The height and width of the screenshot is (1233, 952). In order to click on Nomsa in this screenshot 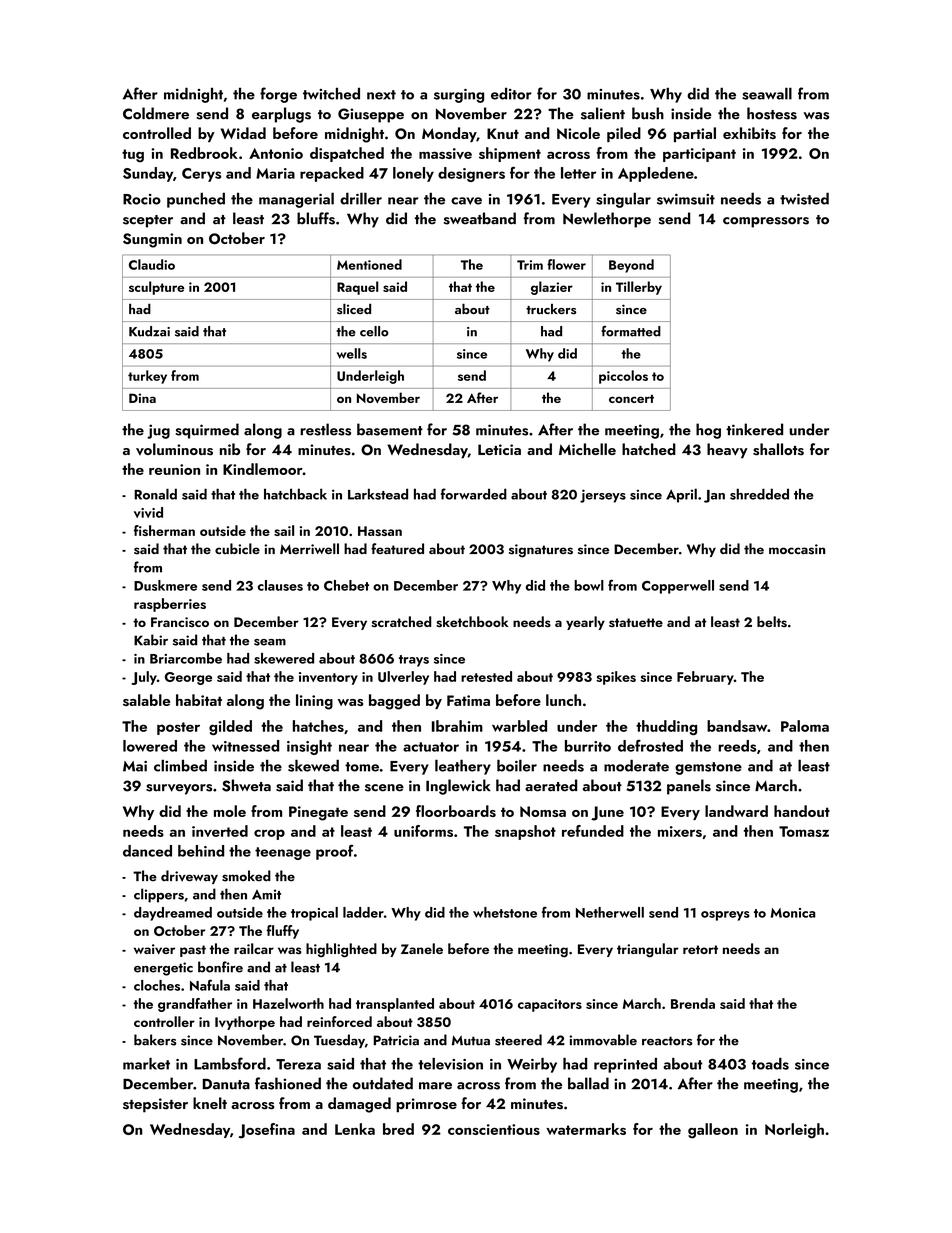, I will do `click(543, 811)`.
